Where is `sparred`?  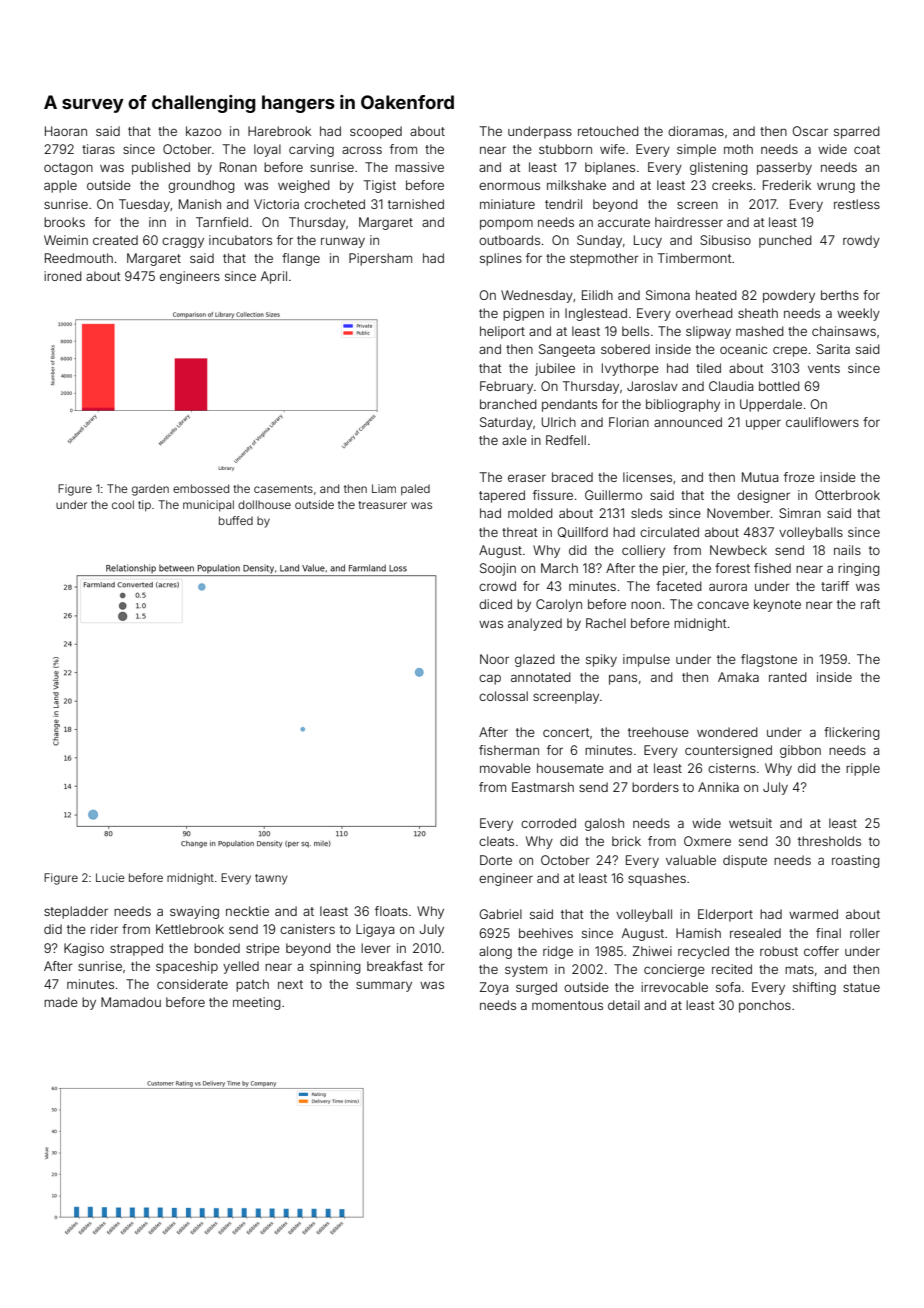 sparred is located at coordinates (857, 132).
